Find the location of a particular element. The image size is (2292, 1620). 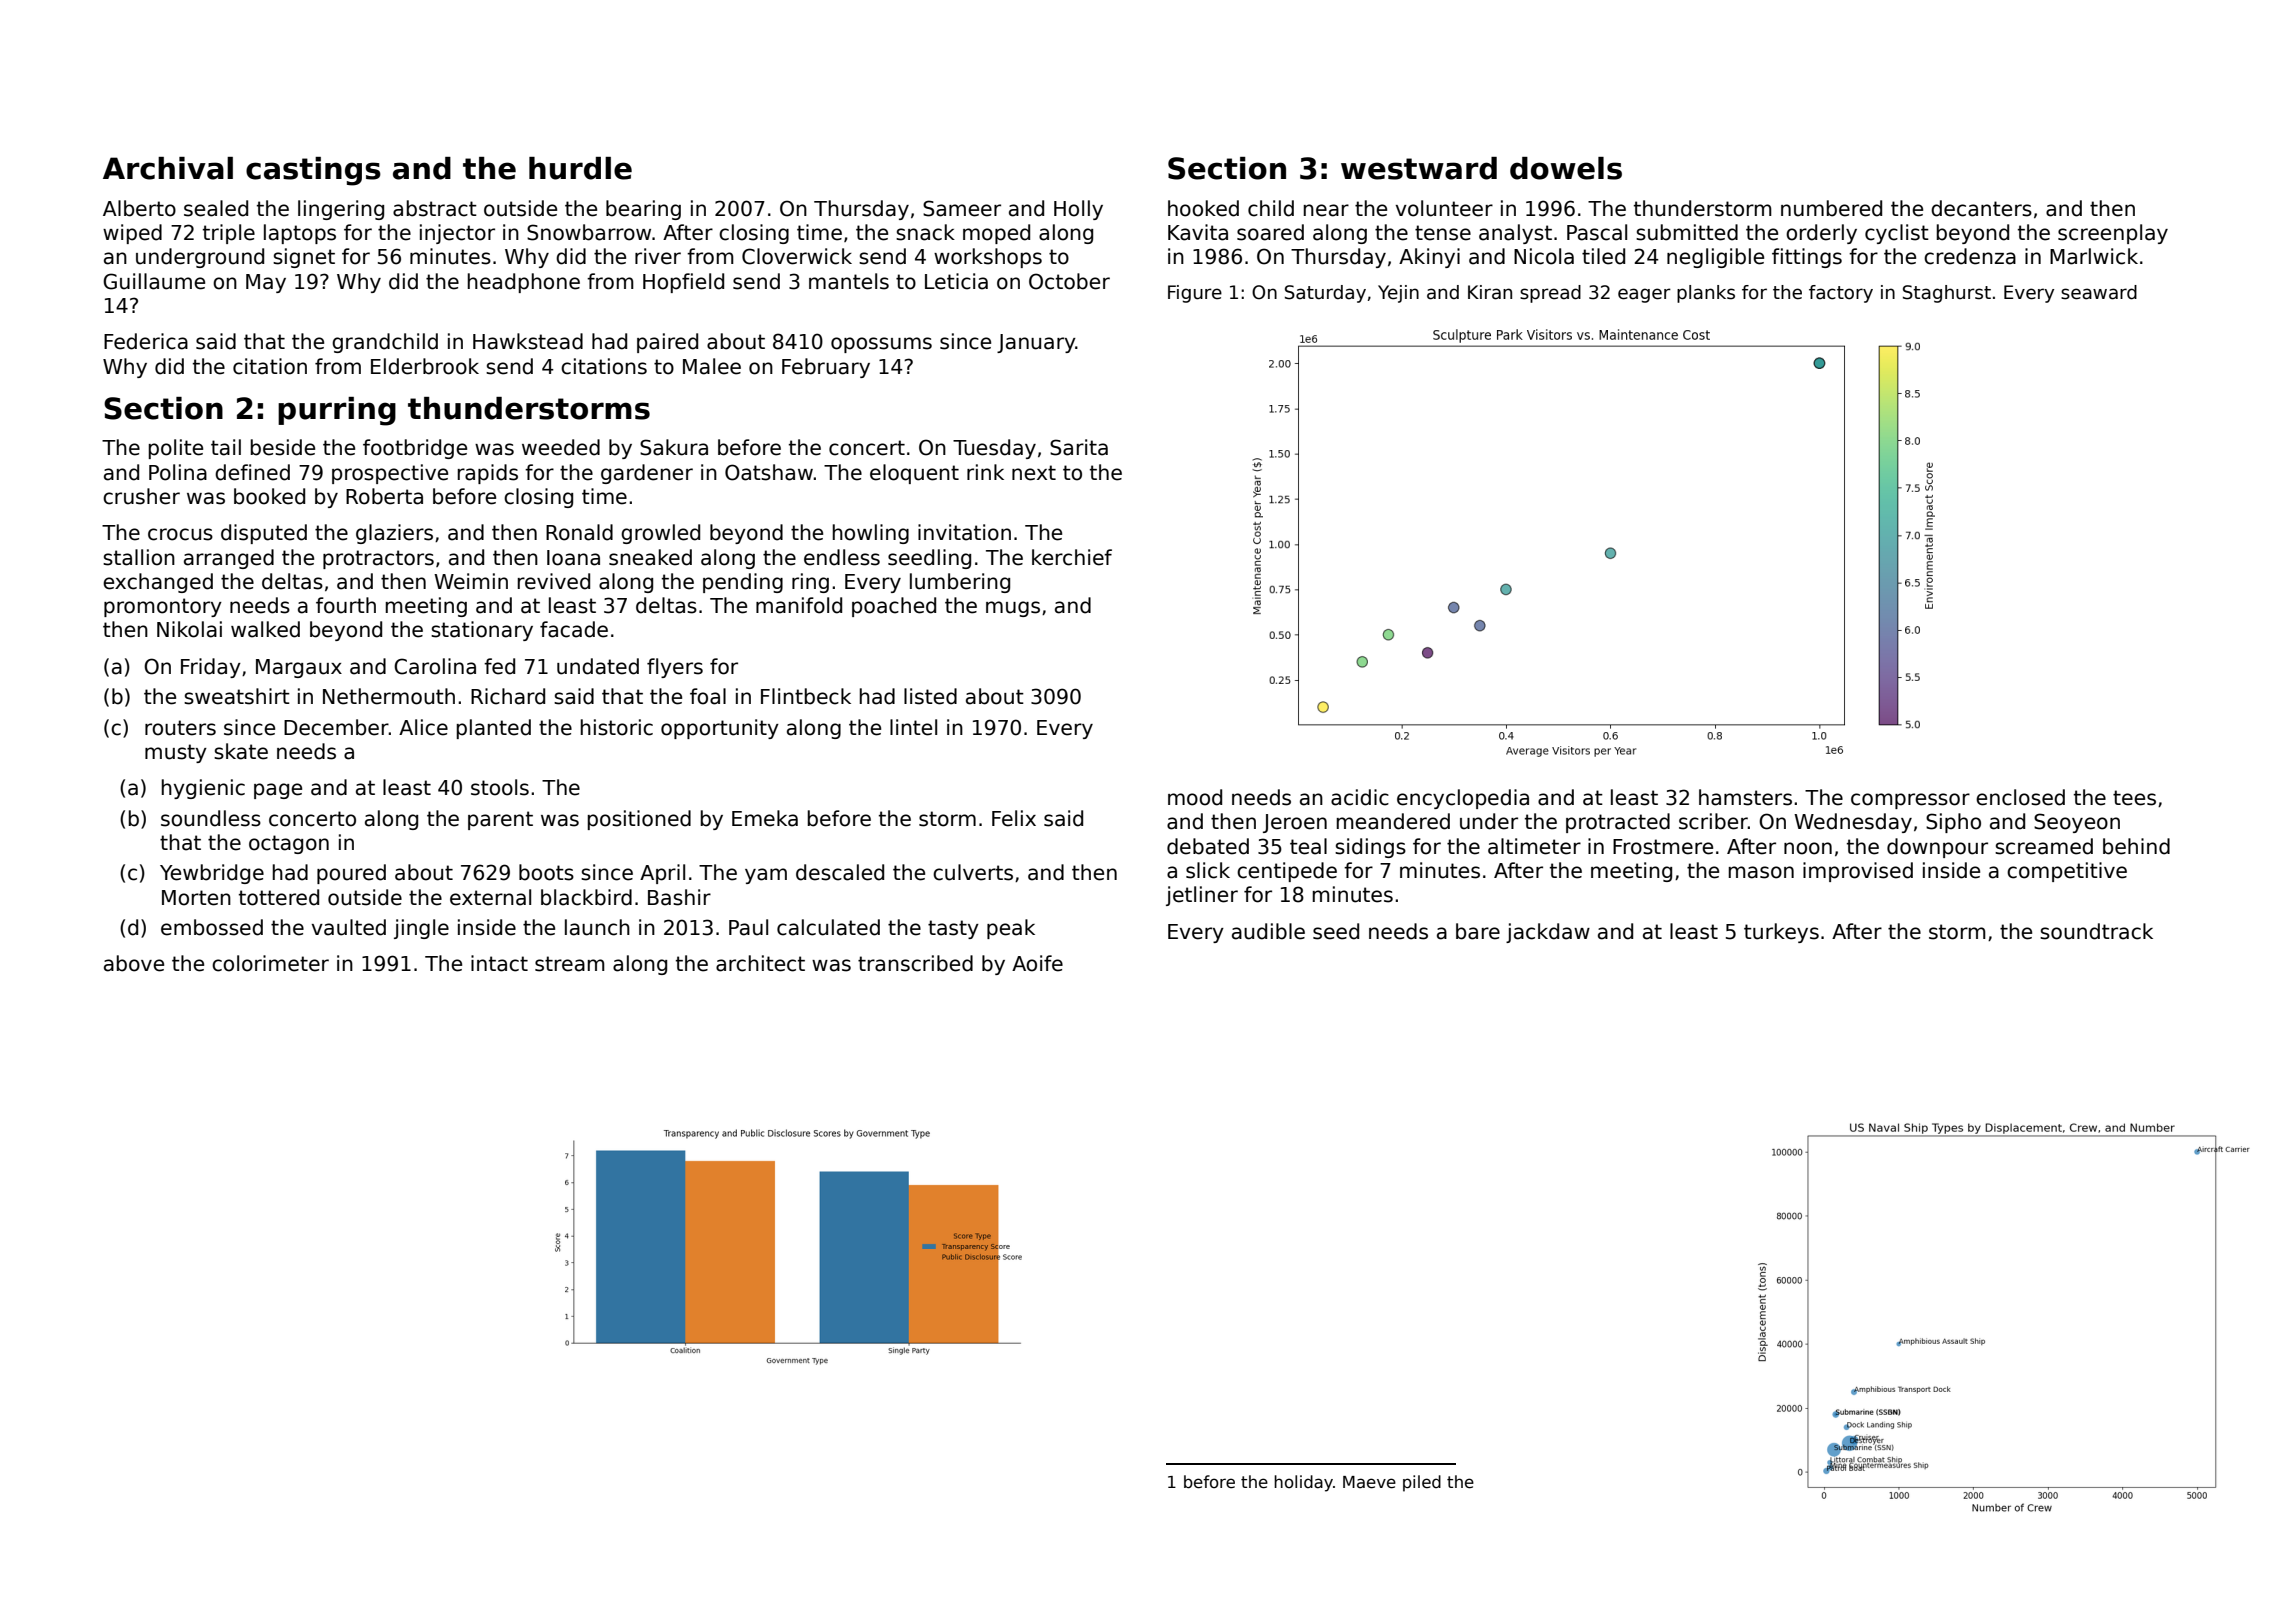

encyclopedia is located at coordinates (1463, 799).
